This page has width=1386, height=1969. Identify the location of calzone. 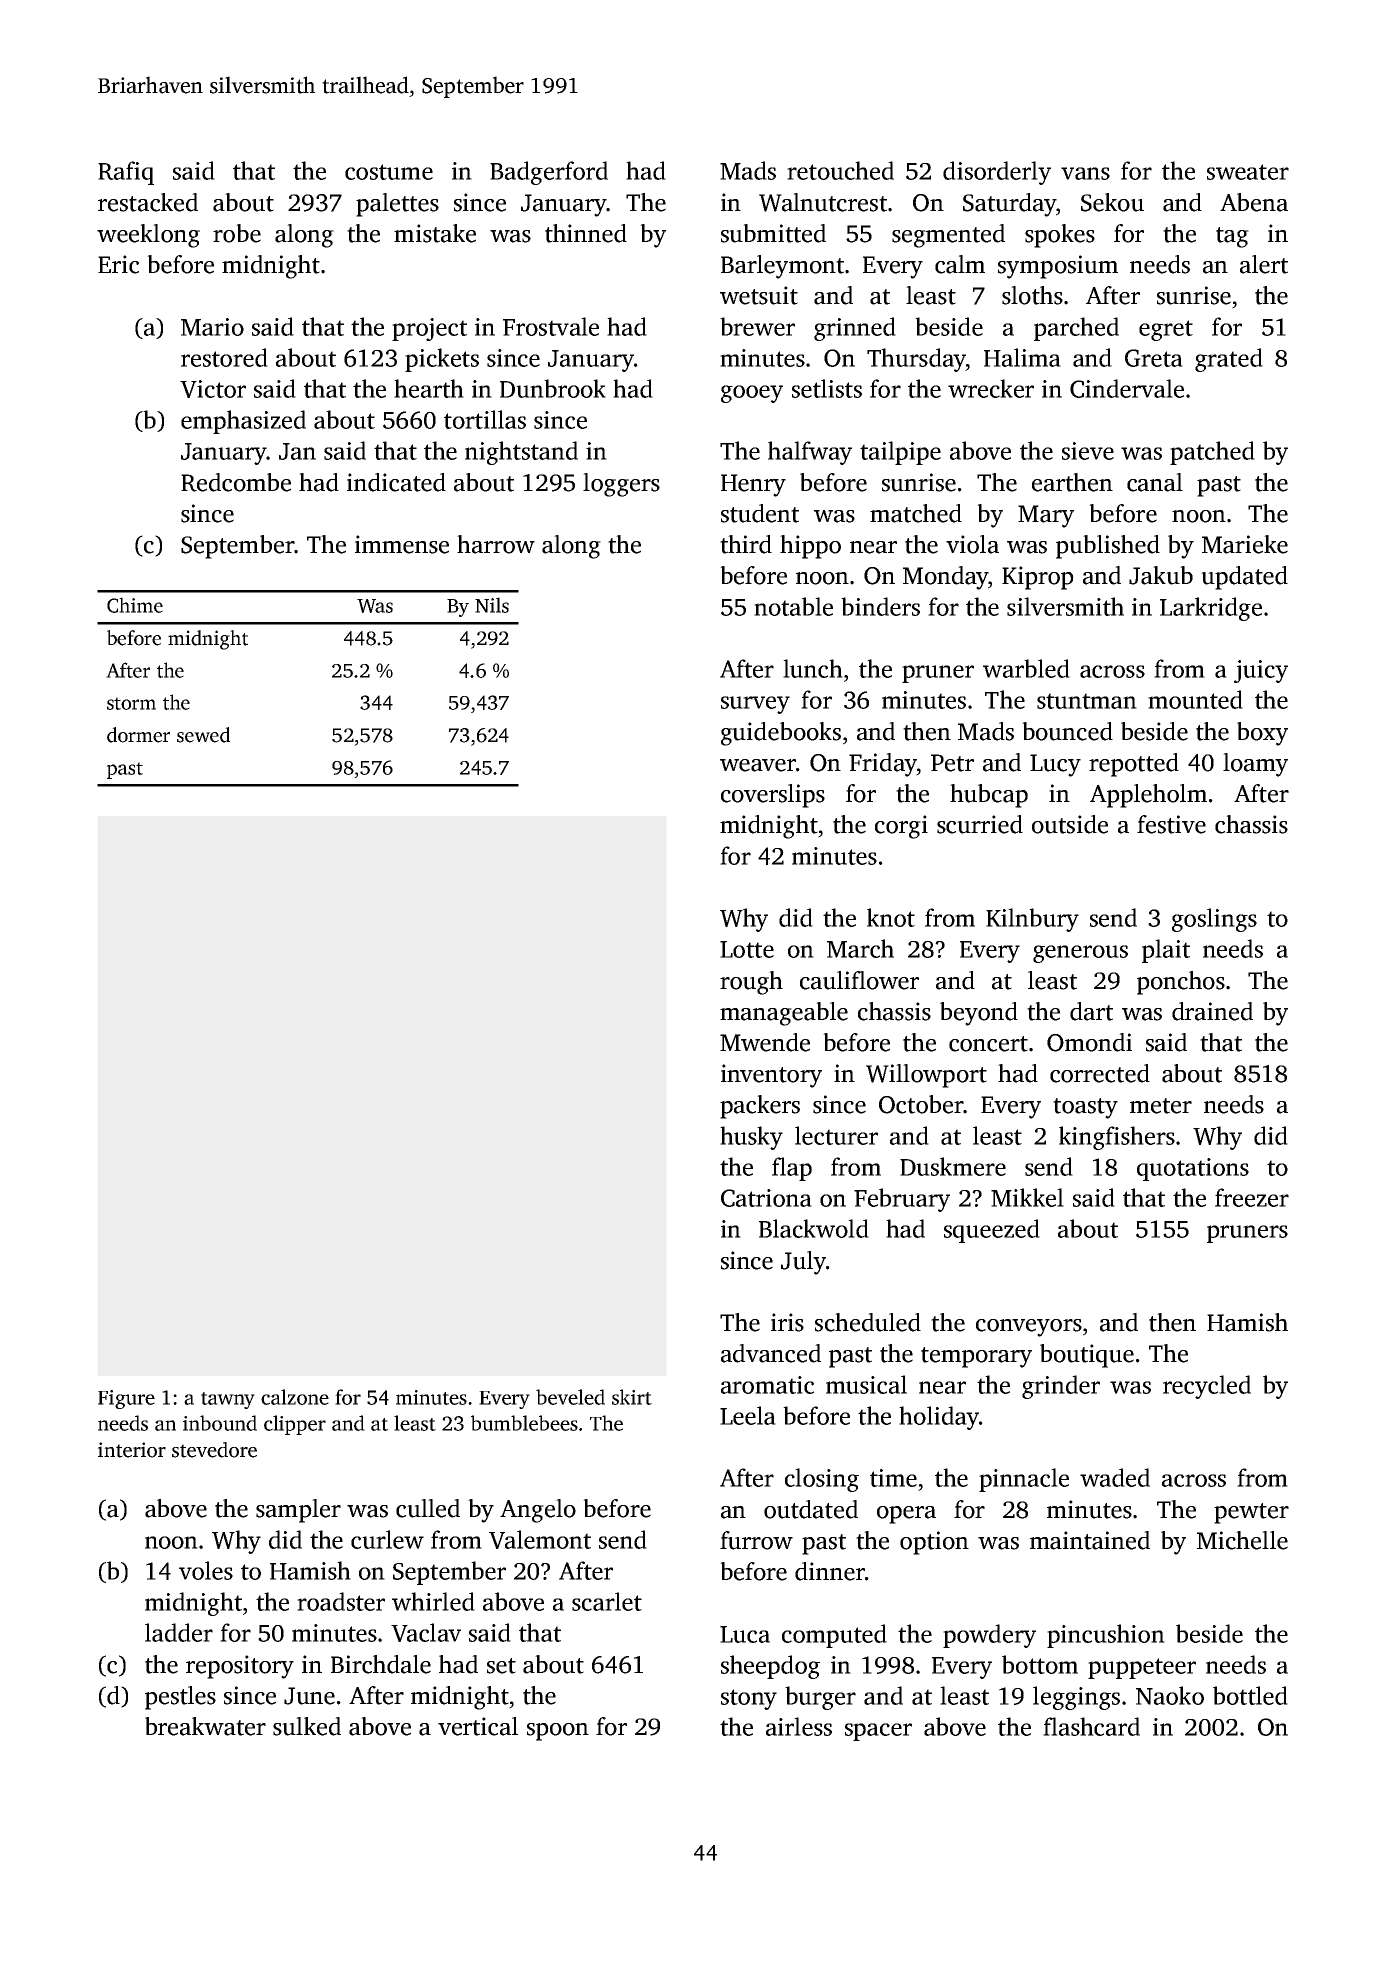
(295, 1397).
